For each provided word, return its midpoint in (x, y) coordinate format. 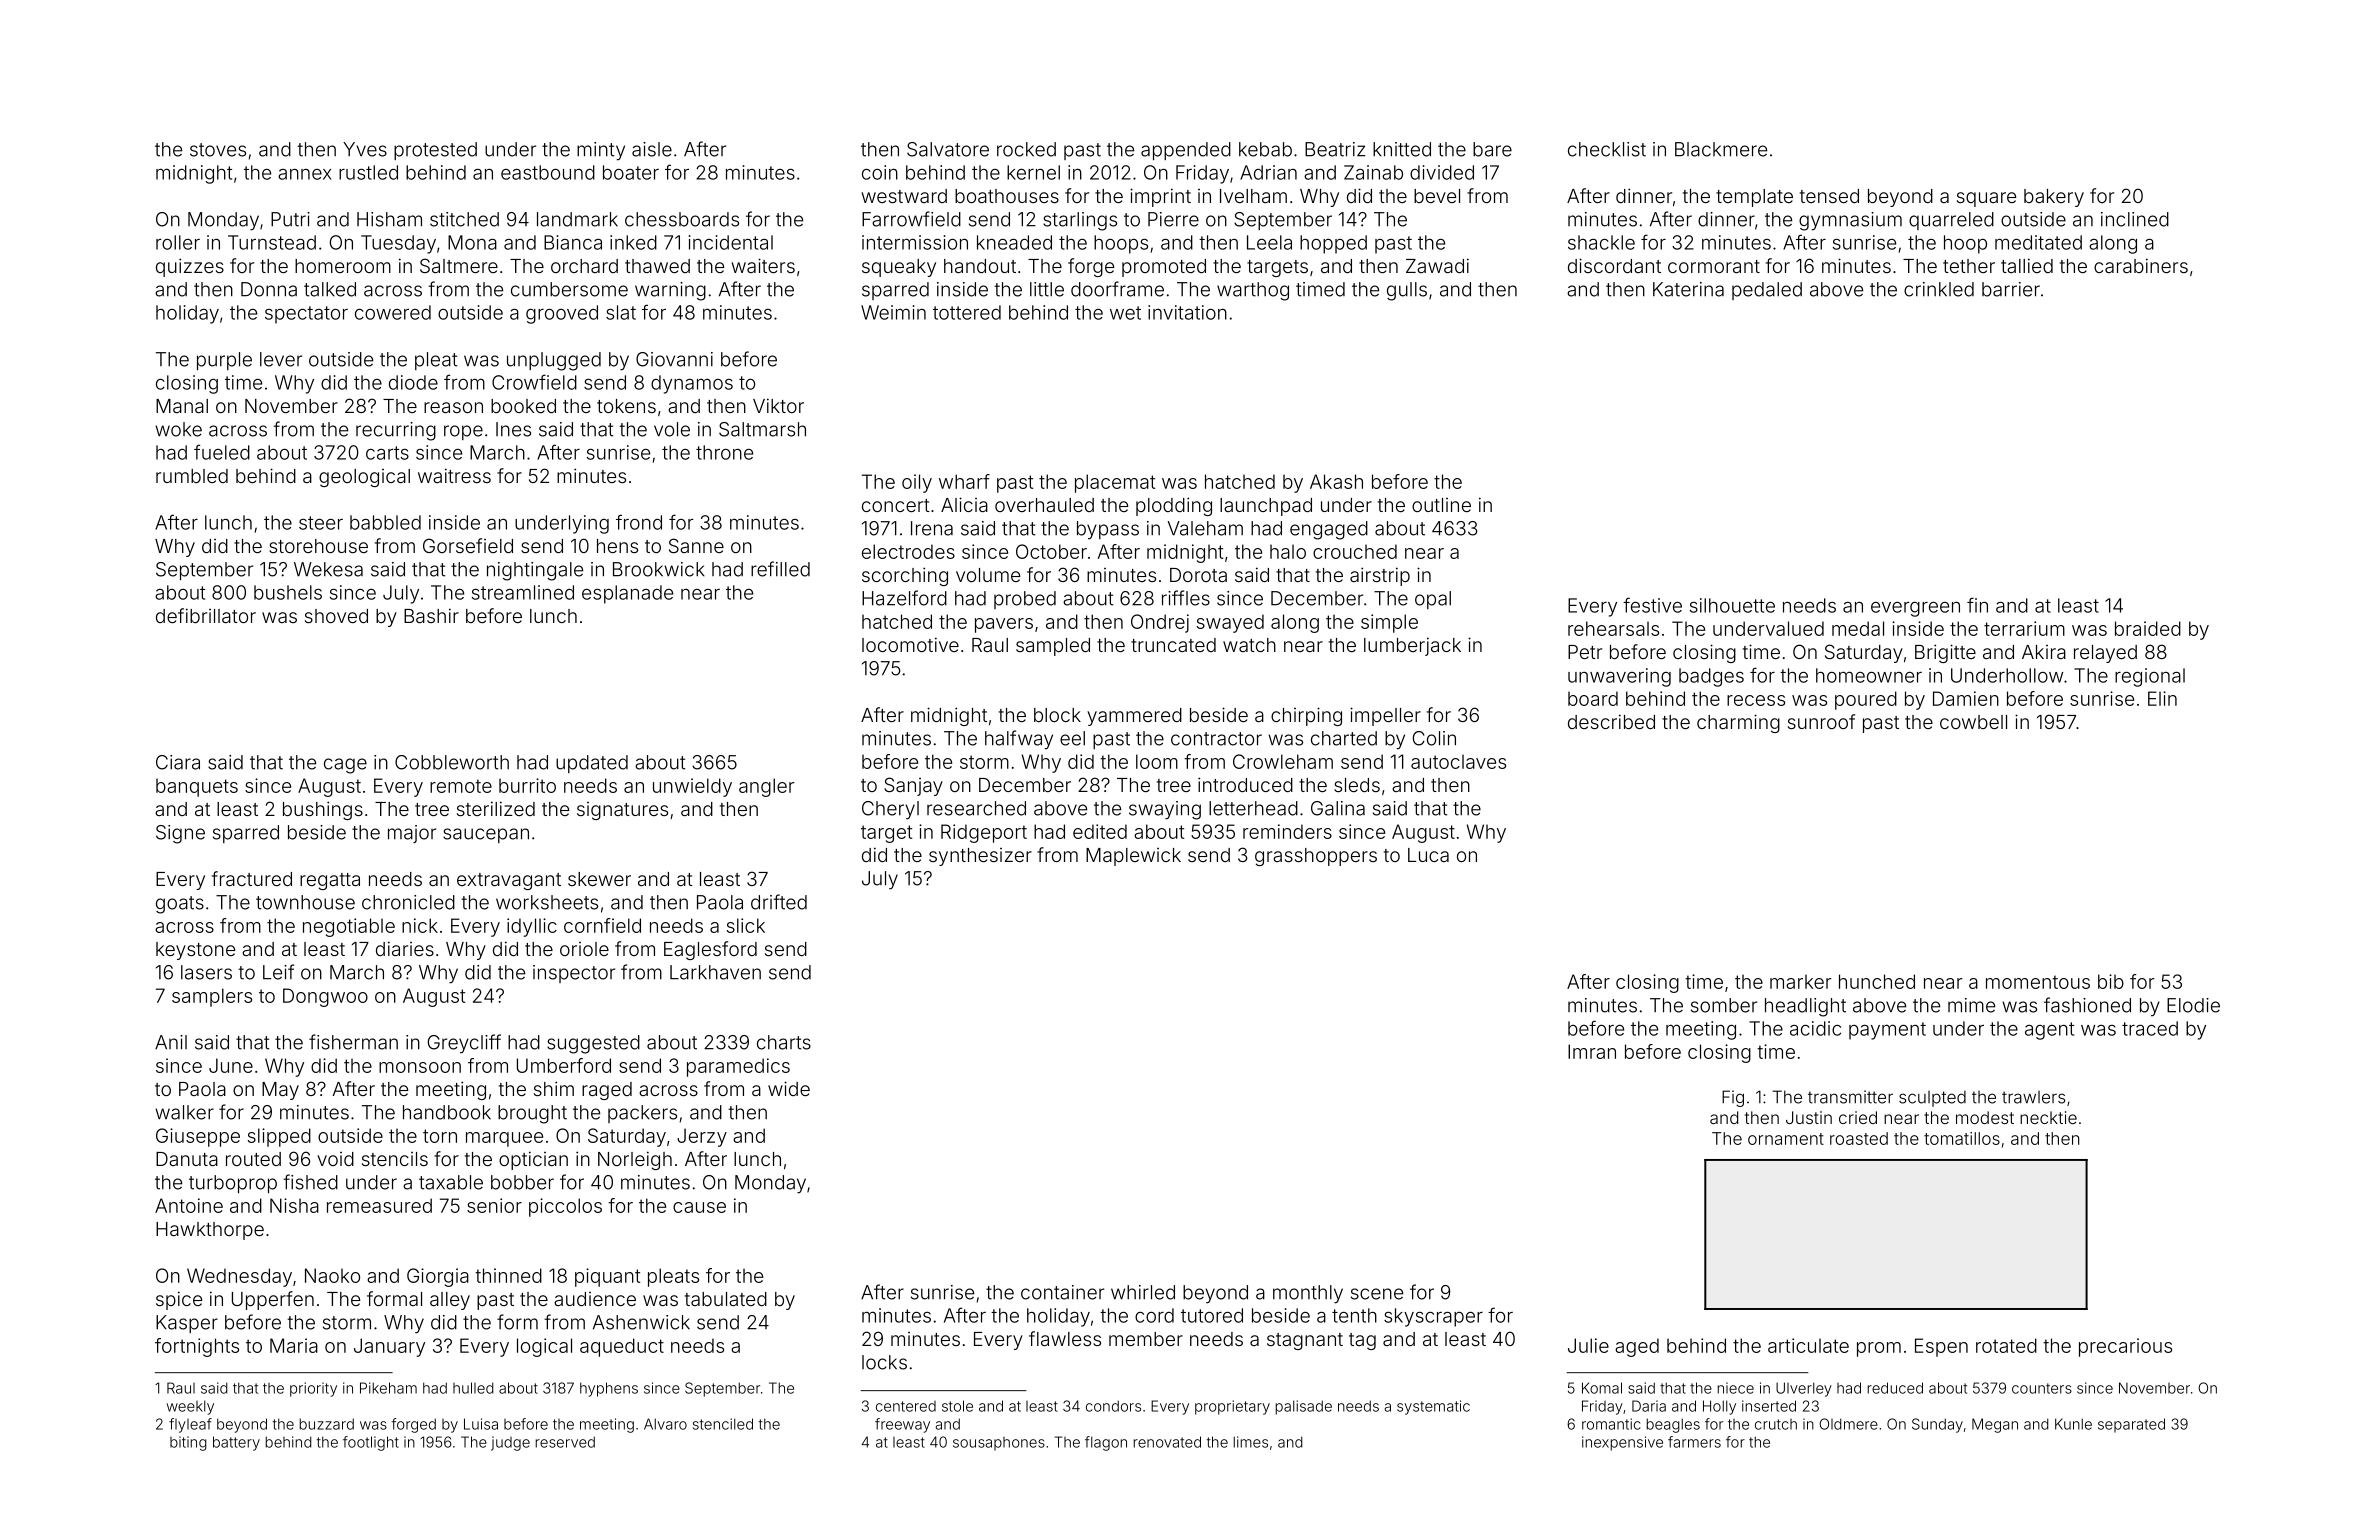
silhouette (1732, 605)
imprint (1160, 197)
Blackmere (1721, 149)
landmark (577, 219)
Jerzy (702, 1137)
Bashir (431, 615)
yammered (1134, 717)
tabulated (726, 1299)
